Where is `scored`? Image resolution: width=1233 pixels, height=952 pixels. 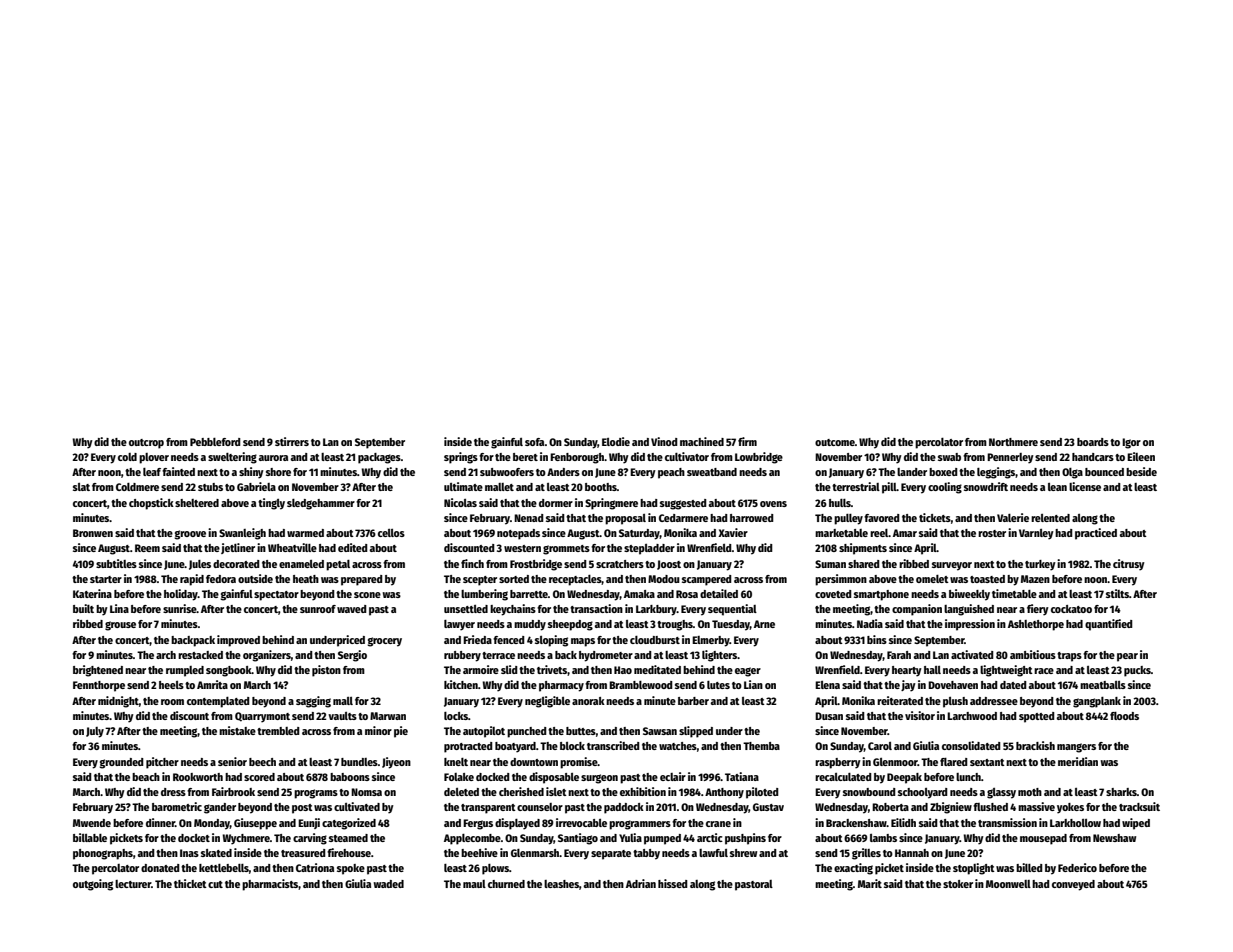 scored is located at coordinates (259, 777).
